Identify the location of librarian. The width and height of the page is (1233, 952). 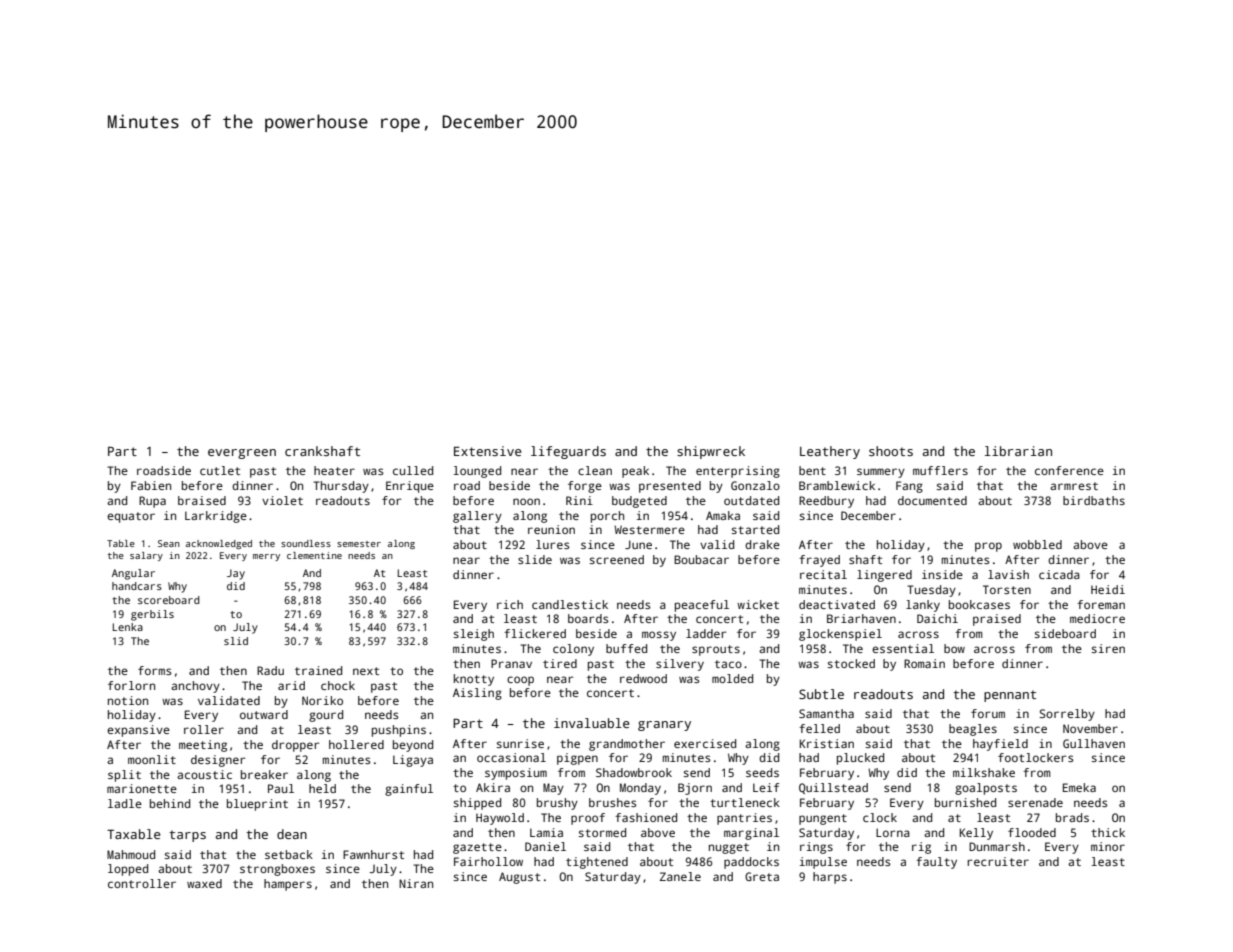
(1018, 451).
